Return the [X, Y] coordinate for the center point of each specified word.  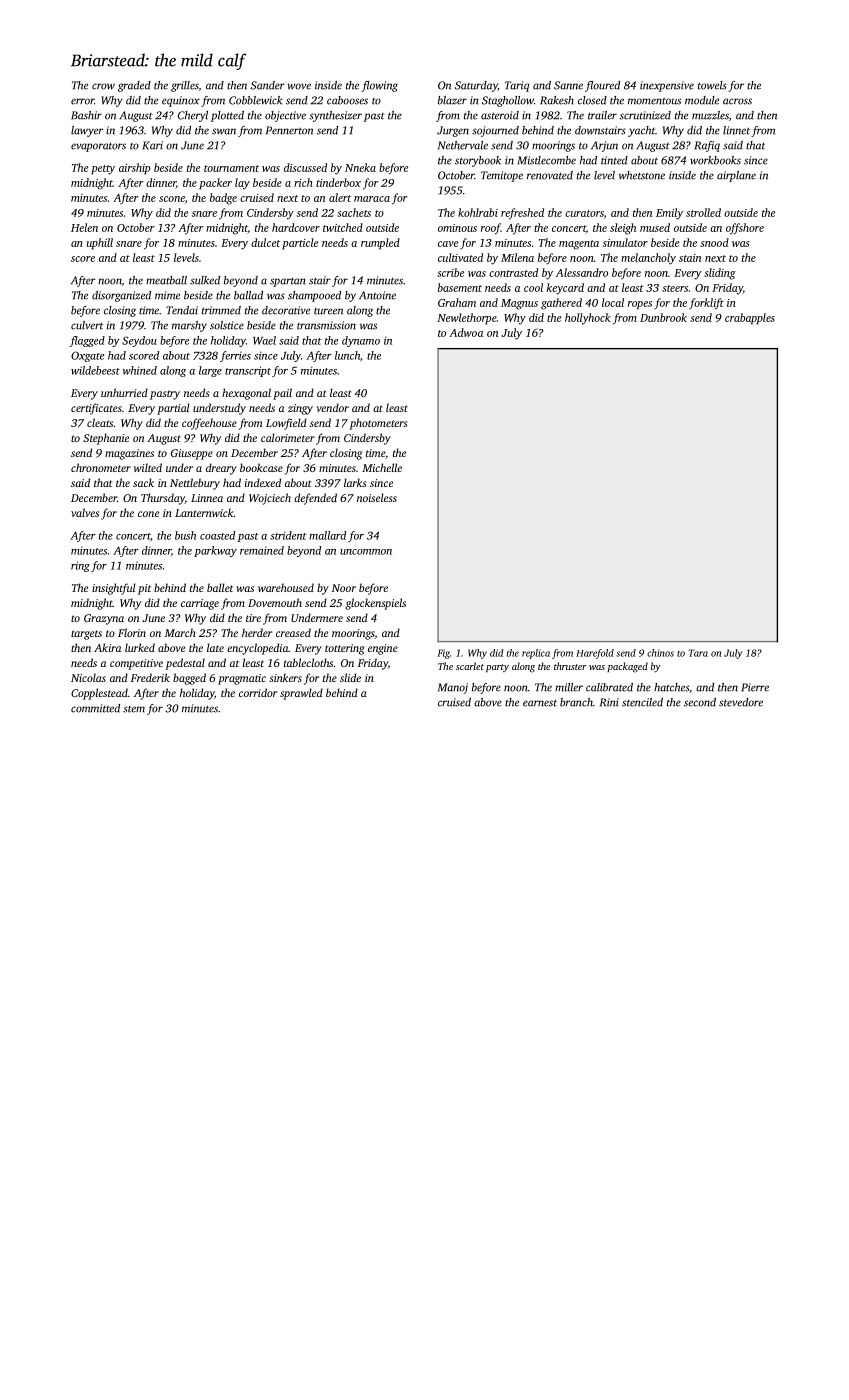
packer [215, 184]
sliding [720, 274]
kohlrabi [478, 212]
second [700, 702]
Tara [698, 653]
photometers [378, 424]
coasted [217, 535]
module [702, 100]
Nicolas [88, 677]
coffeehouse [209, 424]
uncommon [366, 552]
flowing [379, 86]
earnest [540, 703]
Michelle [382, 467]
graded [134, 86]
